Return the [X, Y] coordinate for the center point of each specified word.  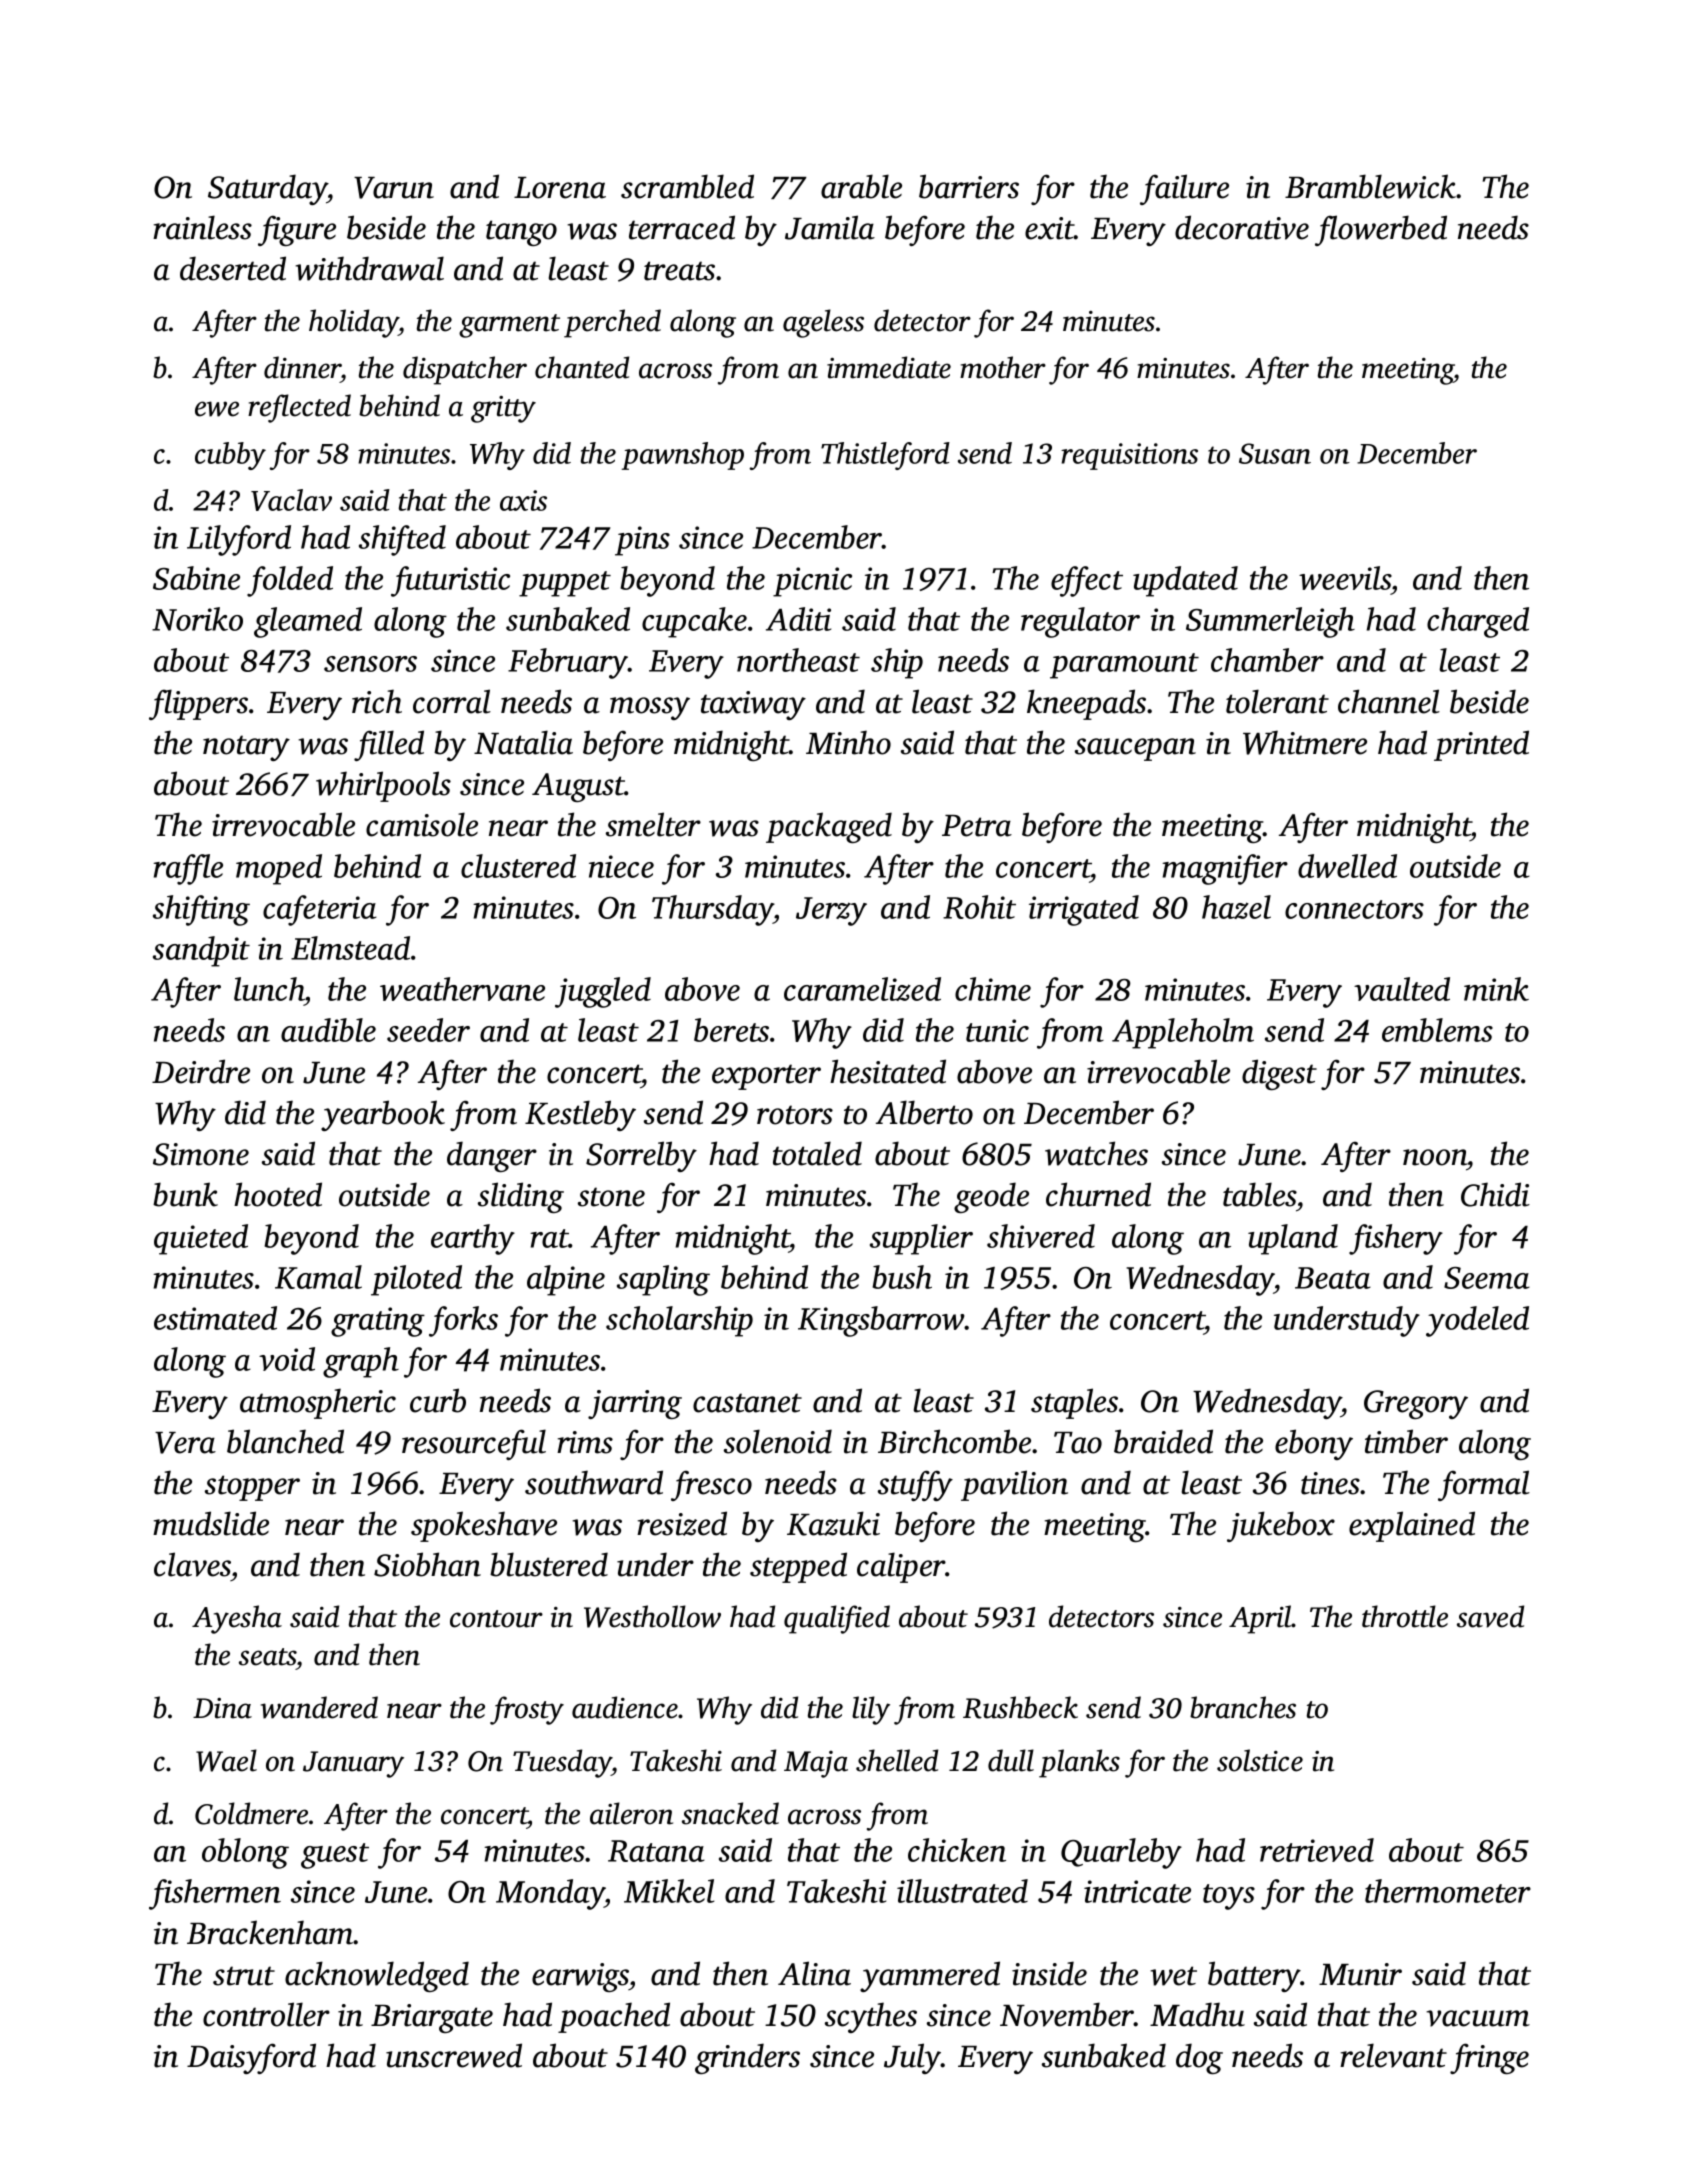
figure [297, 230]
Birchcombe [954, 1441]
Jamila [830, 227]
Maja [816, 1764]
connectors [1354, 909]
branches [1243, 1707]
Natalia [523, 742]
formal [1484, 1485]
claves [192, 1564]
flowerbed [1381, 230]
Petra [977, 826]
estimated [215, 1318]
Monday [550, 1894]
